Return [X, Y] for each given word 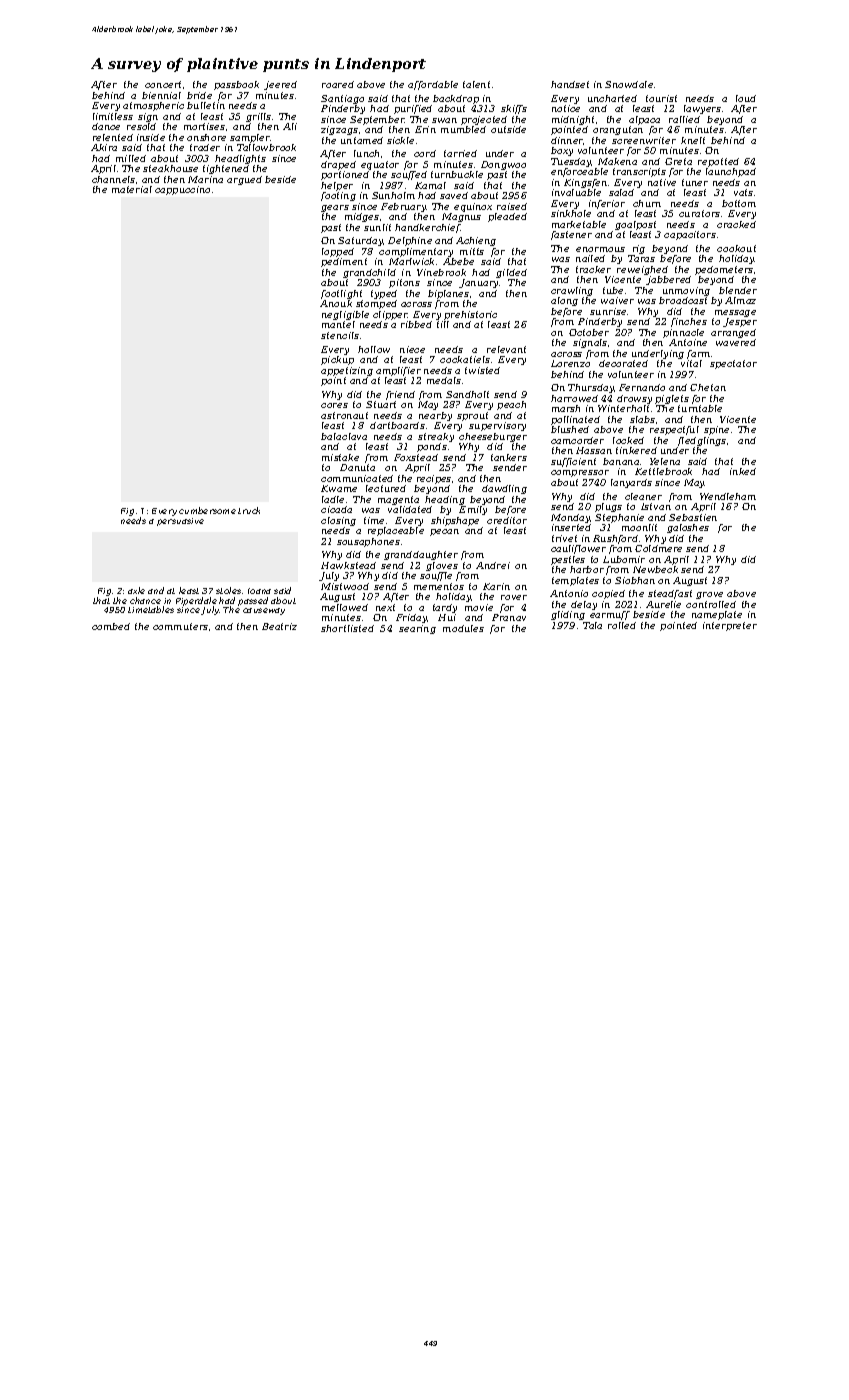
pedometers [724, 270]
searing [417, 629]
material [132, 189]
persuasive [180, 522]
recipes [434, 479]
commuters [180, 626]
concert [163, 84]
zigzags [339, 130]
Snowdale [629, 84]
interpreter [730, 626]
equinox [473, 207]
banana [621, 461]
